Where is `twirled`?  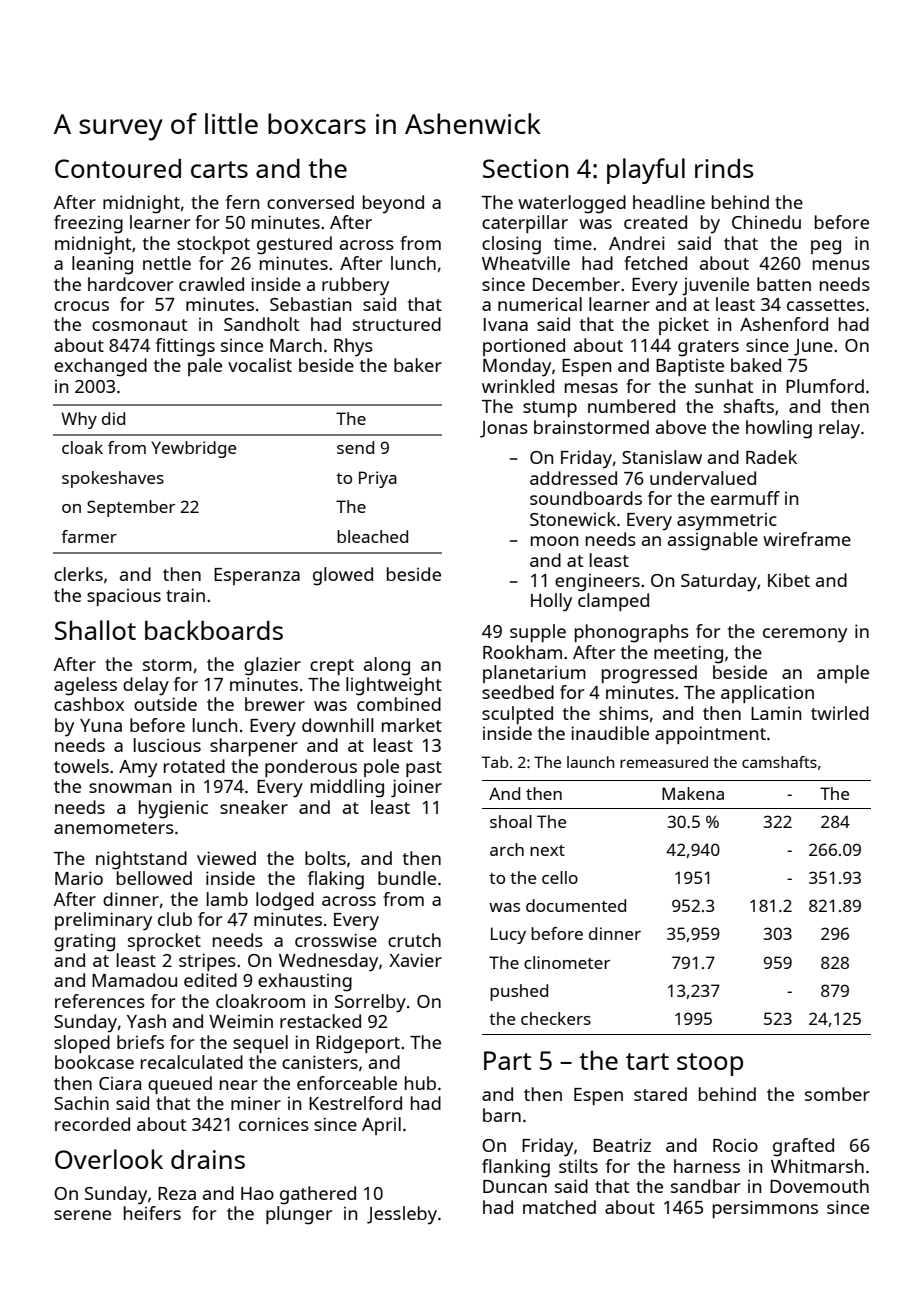 twirled is located at coordinates (840, 713).
